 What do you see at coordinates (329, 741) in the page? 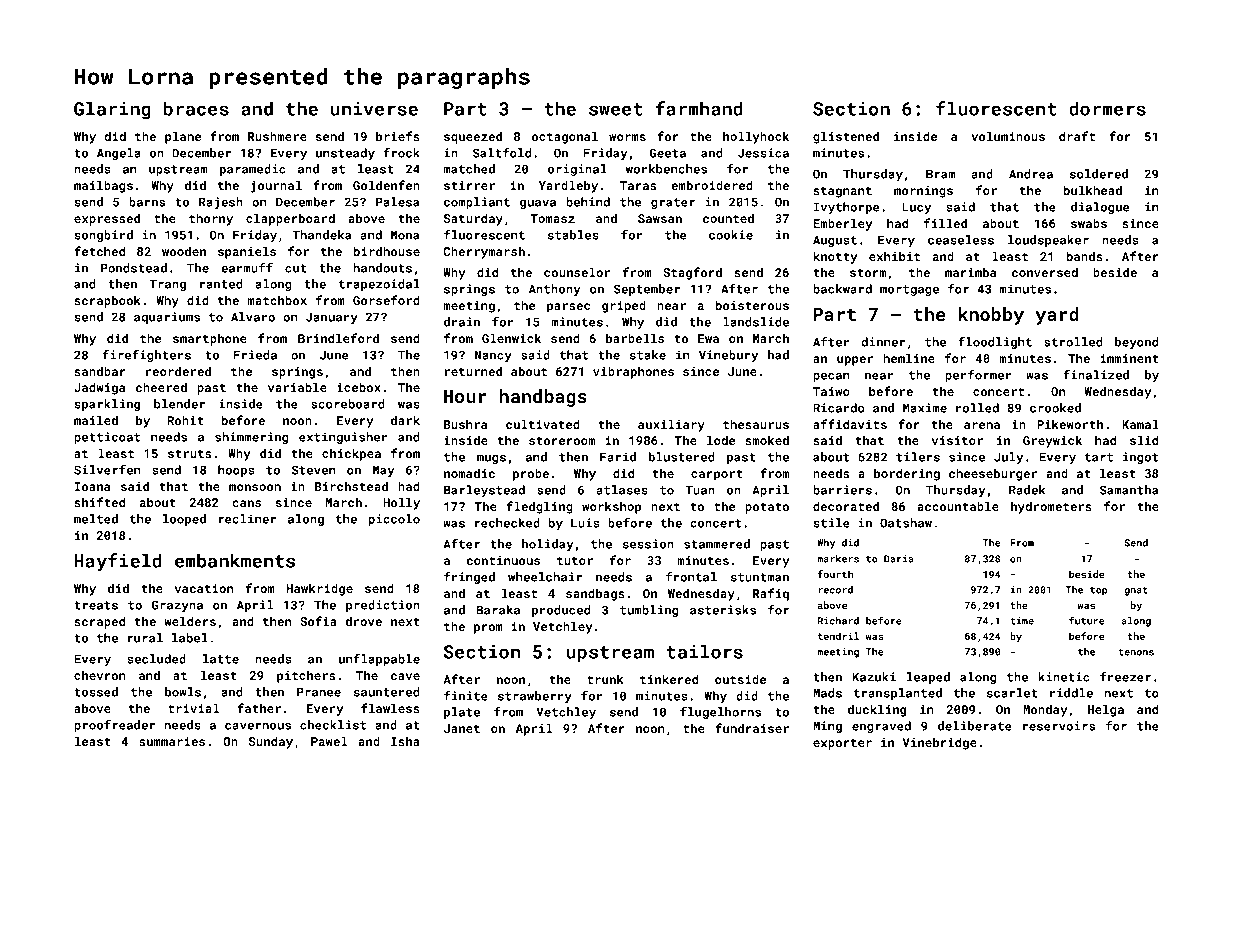
I see `Pawel` at bounding box center [329, 741].
